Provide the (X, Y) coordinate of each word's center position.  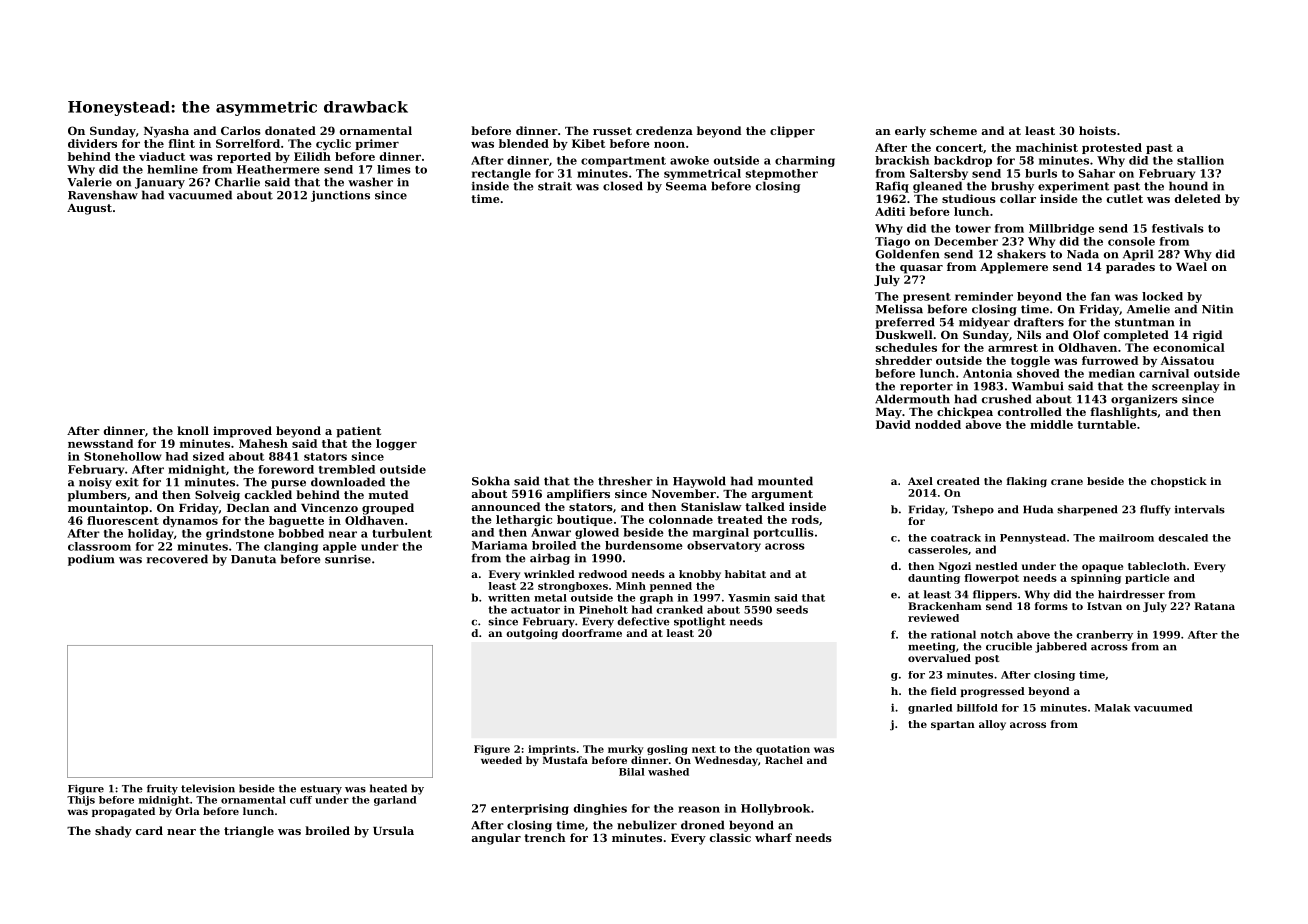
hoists (1097, 130)
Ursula (393, 830)
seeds (792, 609)
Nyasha (166, 132)
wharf (773, 837)
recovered (177, 559)
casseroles (938, 549)
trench (545, 837)
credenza (664, 130)
